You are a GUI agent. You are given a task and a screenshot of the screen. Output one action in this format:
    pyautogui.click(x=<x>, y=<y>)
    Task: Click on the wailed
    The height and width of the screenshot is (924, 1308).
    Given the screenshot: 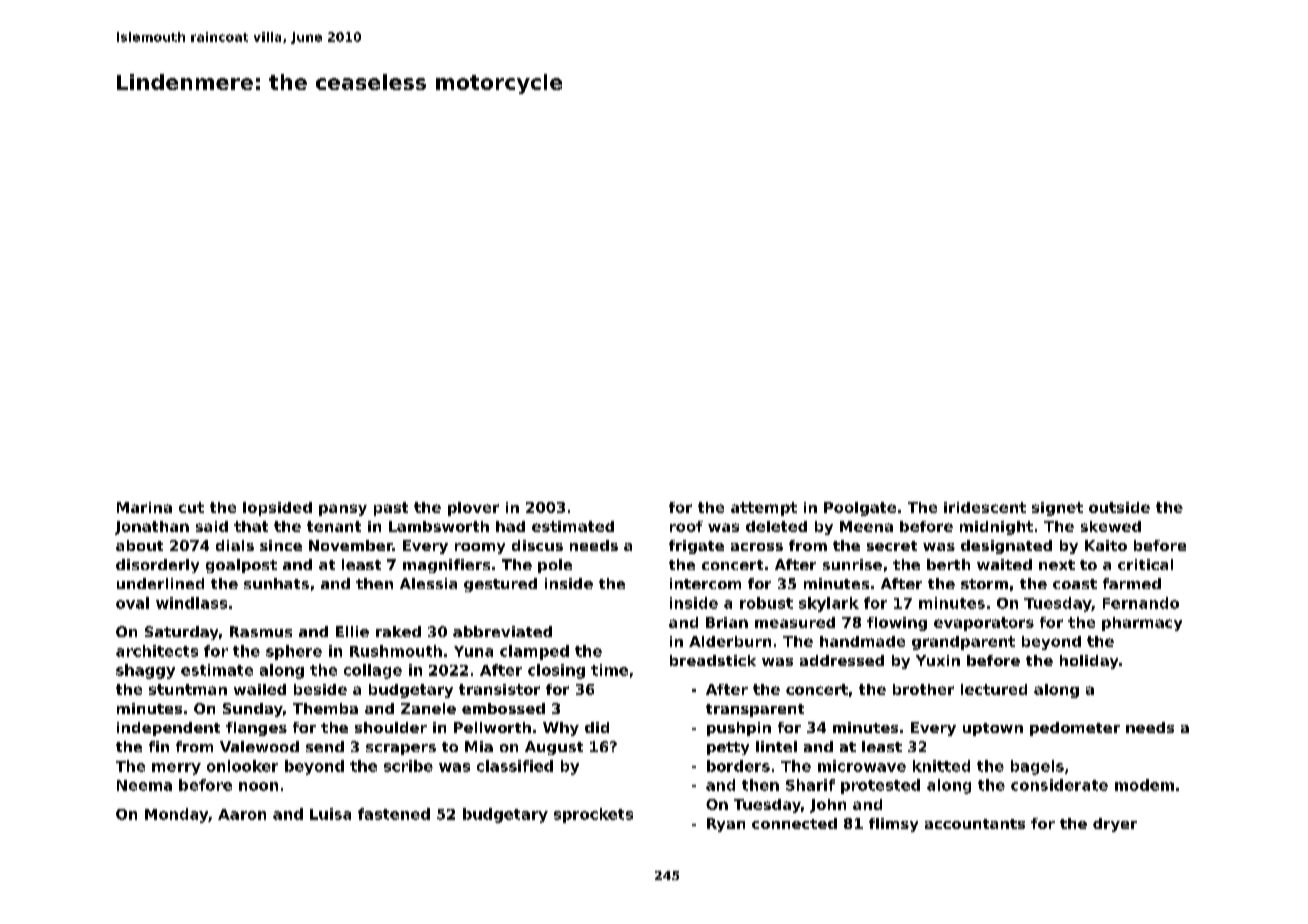 What is the action you would take?
    pyautogui.click(x=260, y=689)
